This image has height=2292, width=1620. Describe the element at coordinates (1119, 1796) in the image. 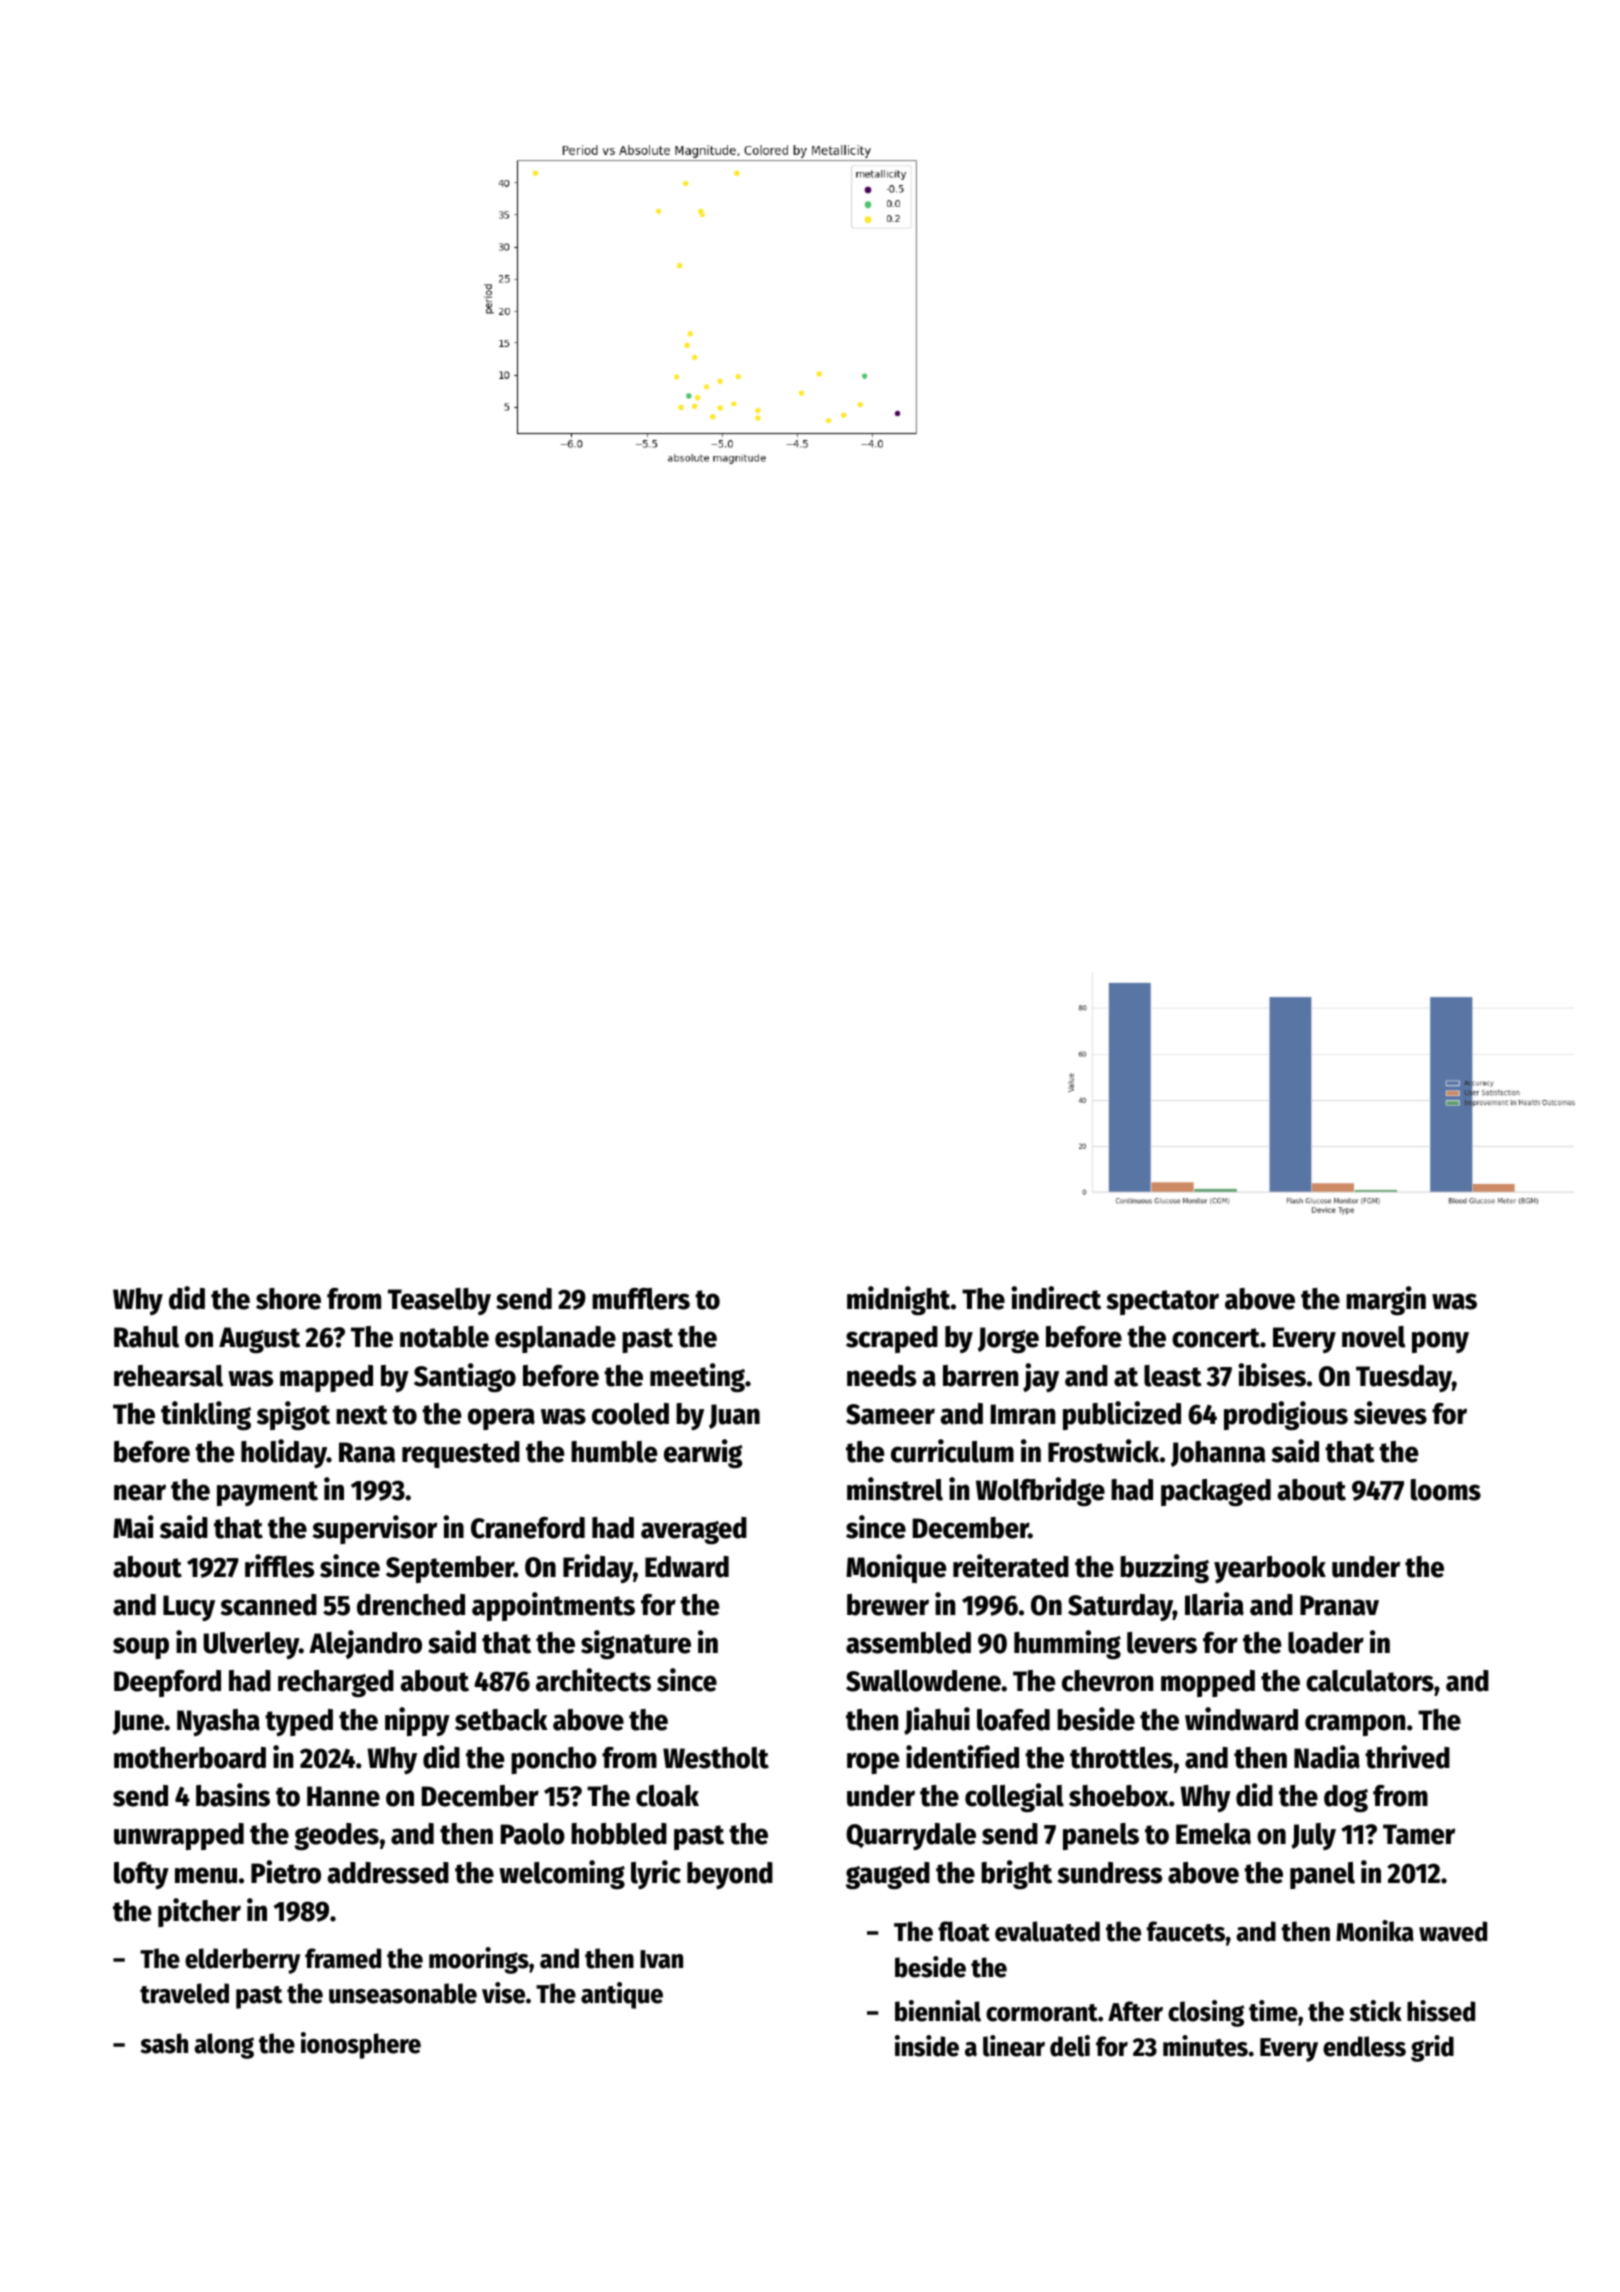

I see `shoebox` at that location.
